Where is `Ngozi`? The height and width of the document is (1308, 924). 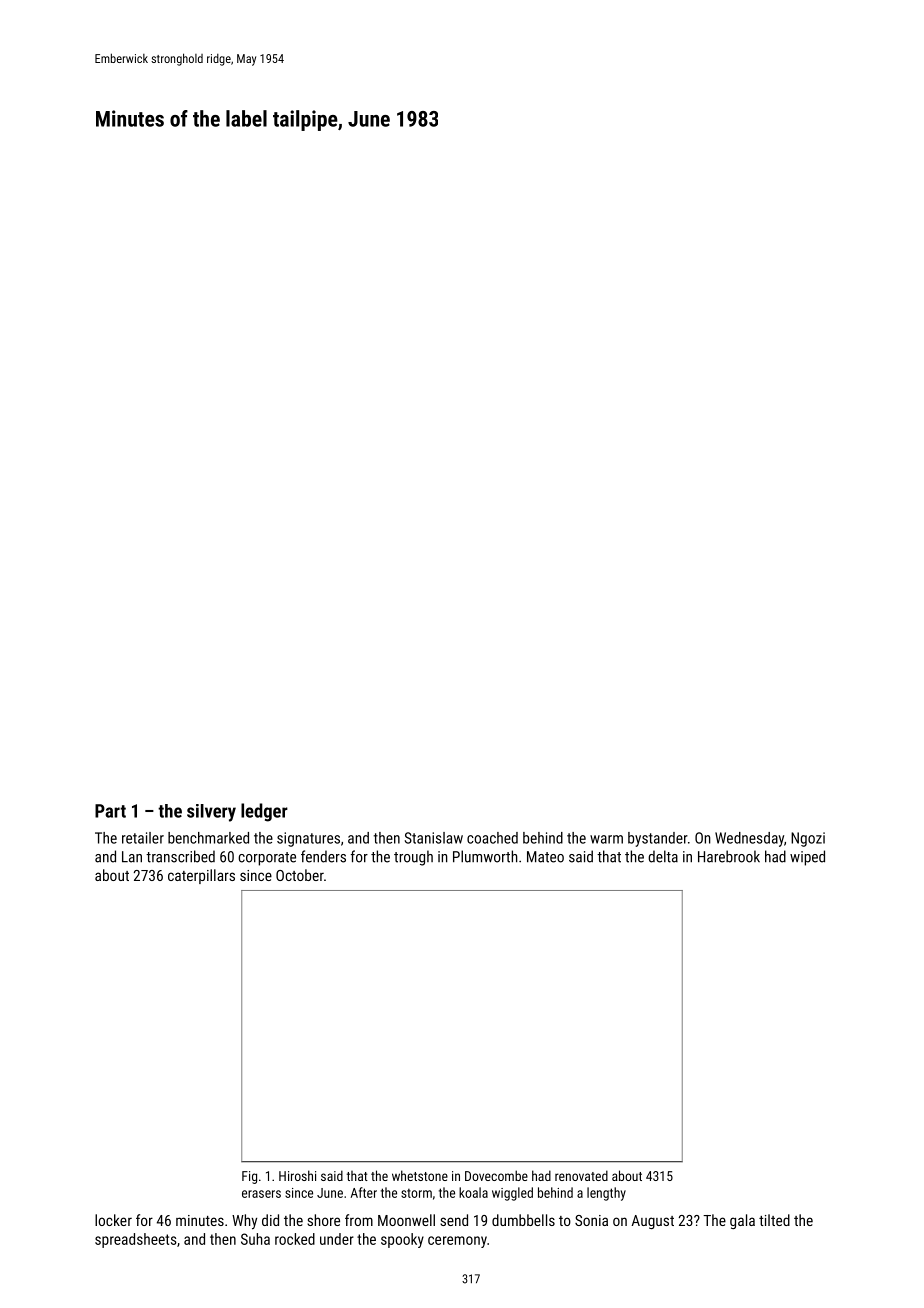 Ngozi is located at coordinates (808, 839).
